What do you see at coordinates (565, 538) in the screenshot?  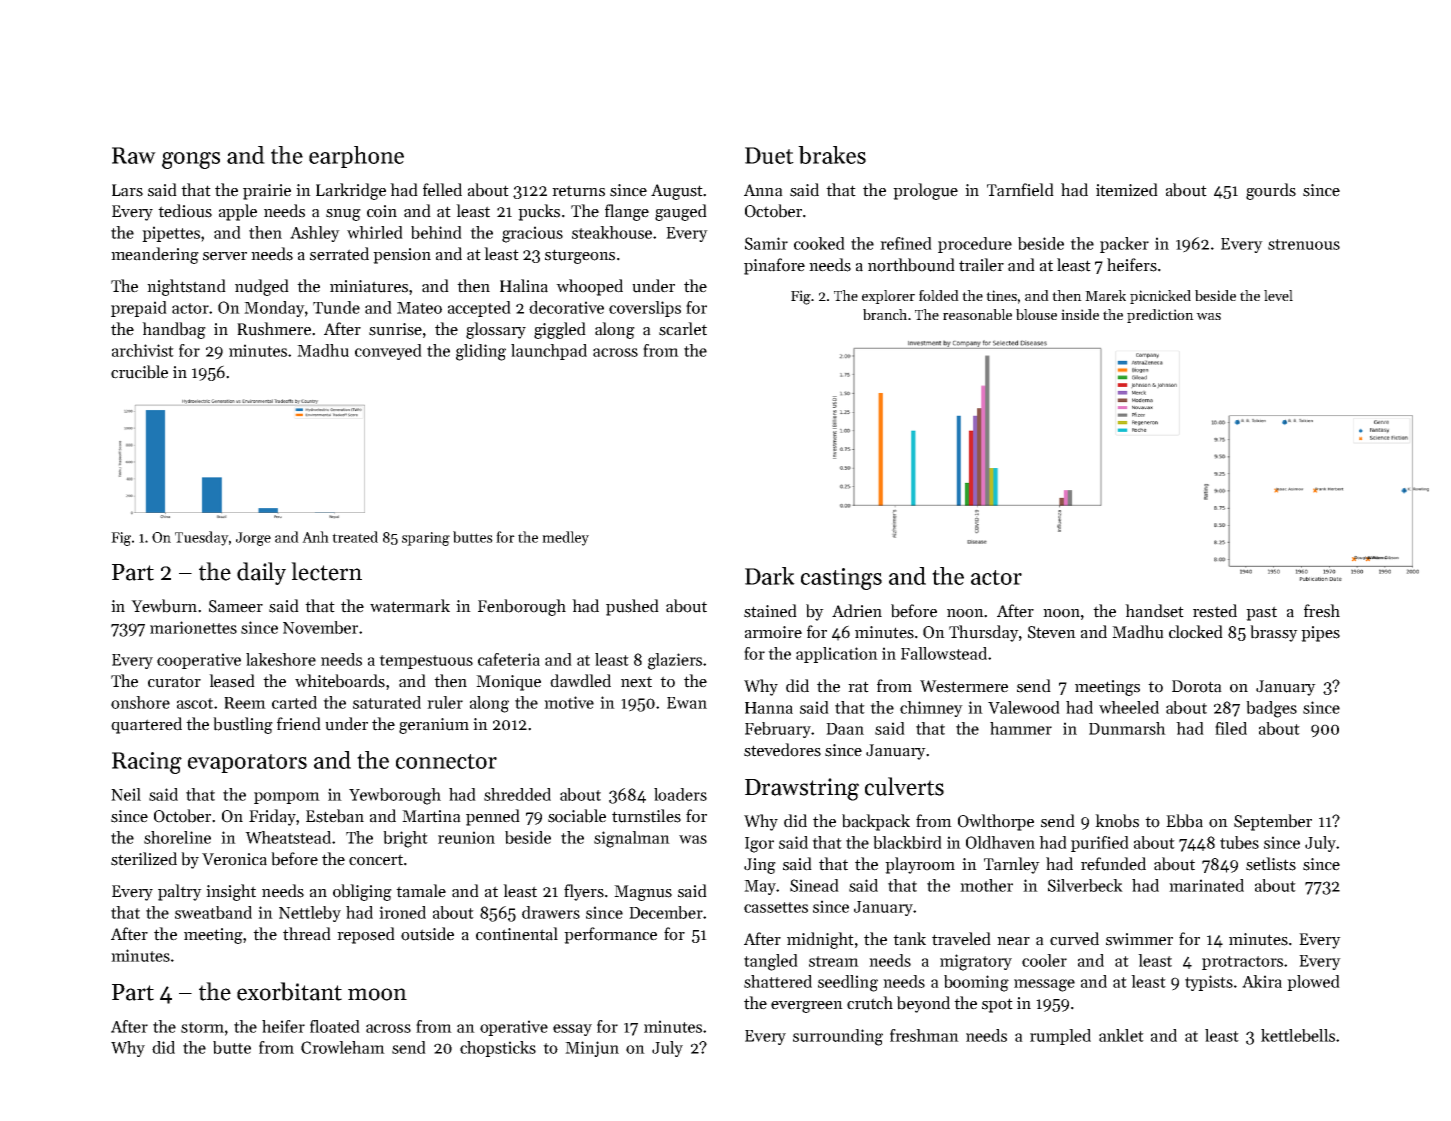 I see `medley` at bounding box center [565, 538].
